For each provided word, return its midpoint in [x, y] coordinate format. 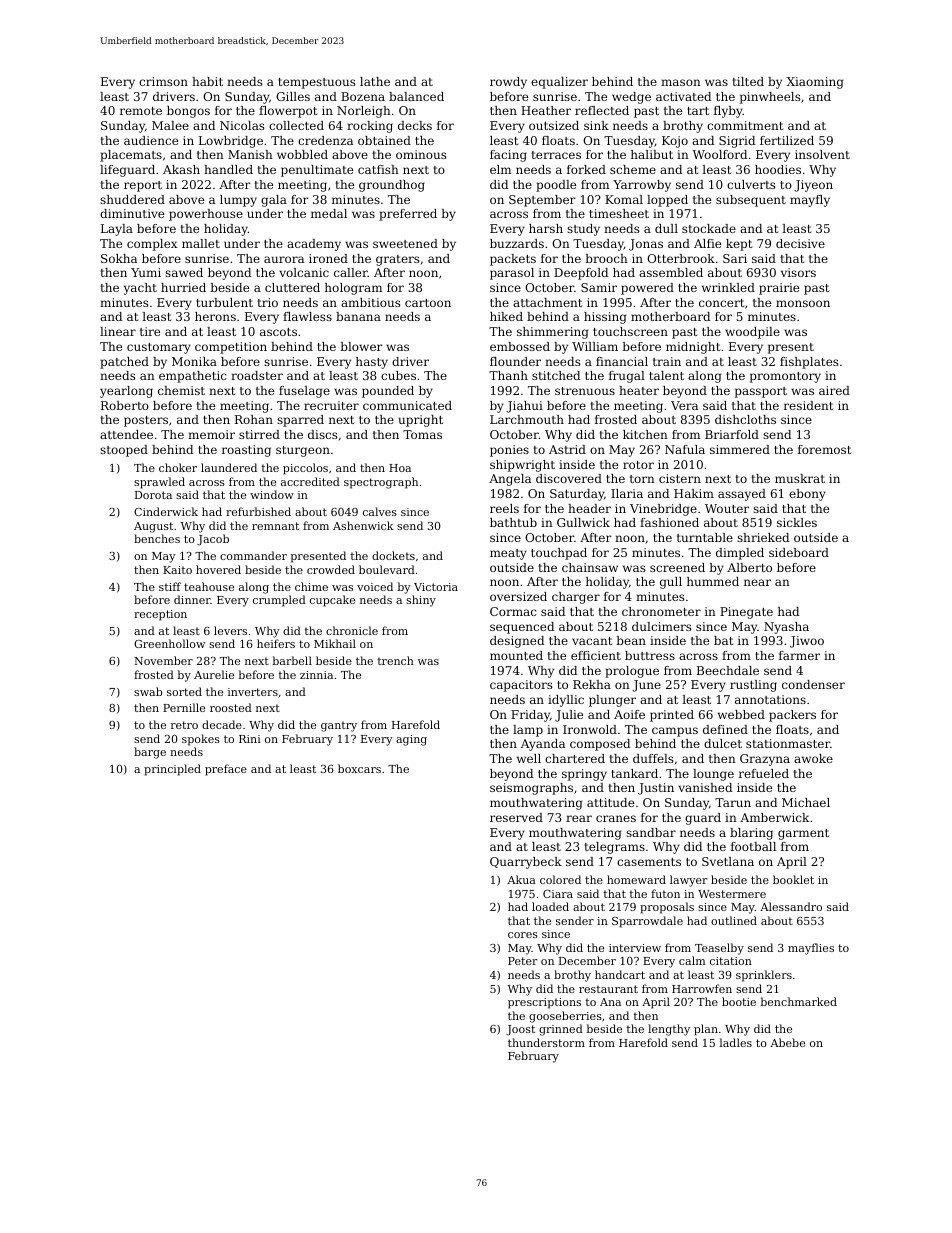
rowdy [508, 83]
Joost [520, 1030]
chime [311, 586]
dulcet [723, 743]
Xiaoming [814, 83]
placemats [131, 156]
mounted [516, 655]
